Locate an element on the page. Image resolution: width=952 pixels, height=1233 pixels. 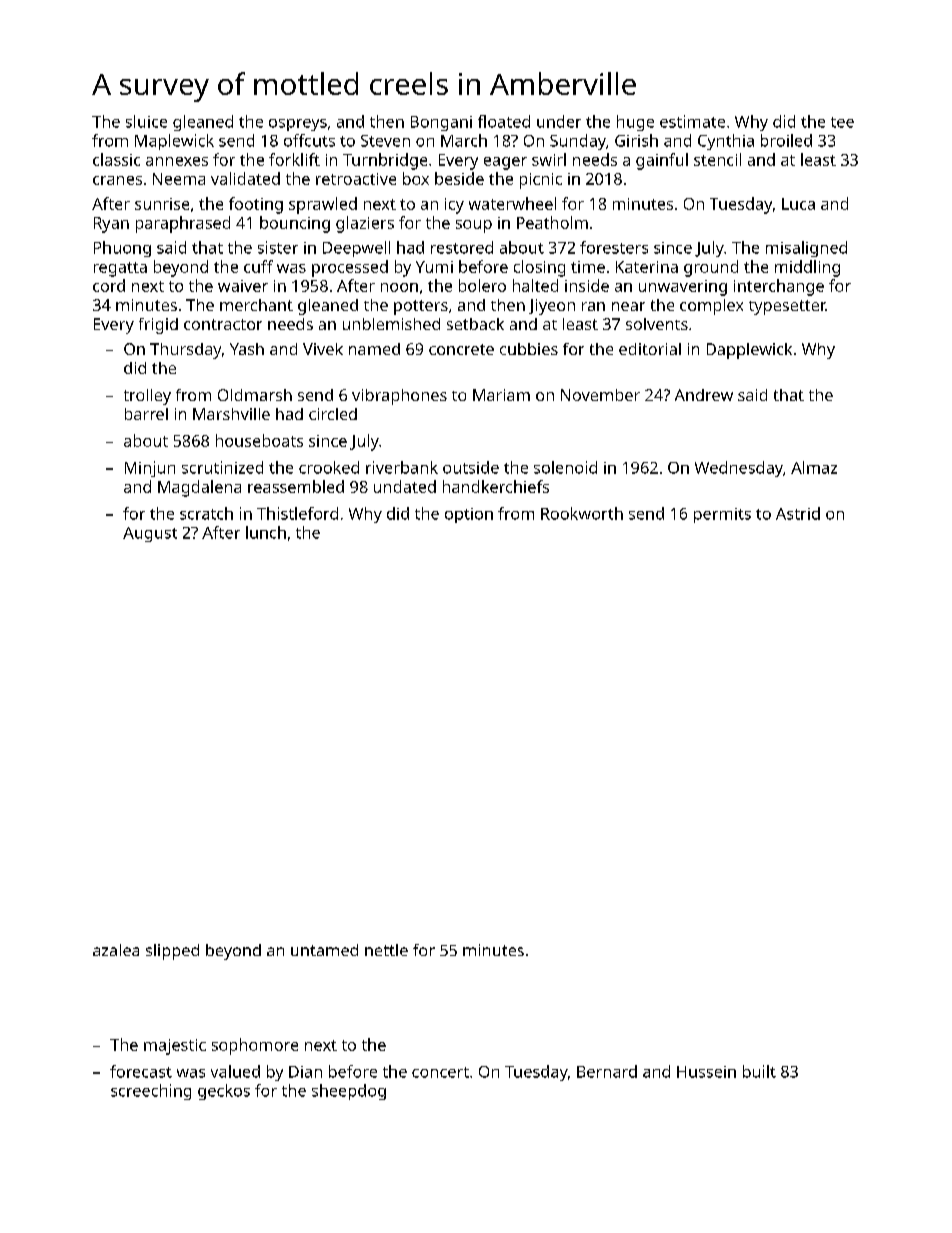
cord is located at coordinates (109, 285).
